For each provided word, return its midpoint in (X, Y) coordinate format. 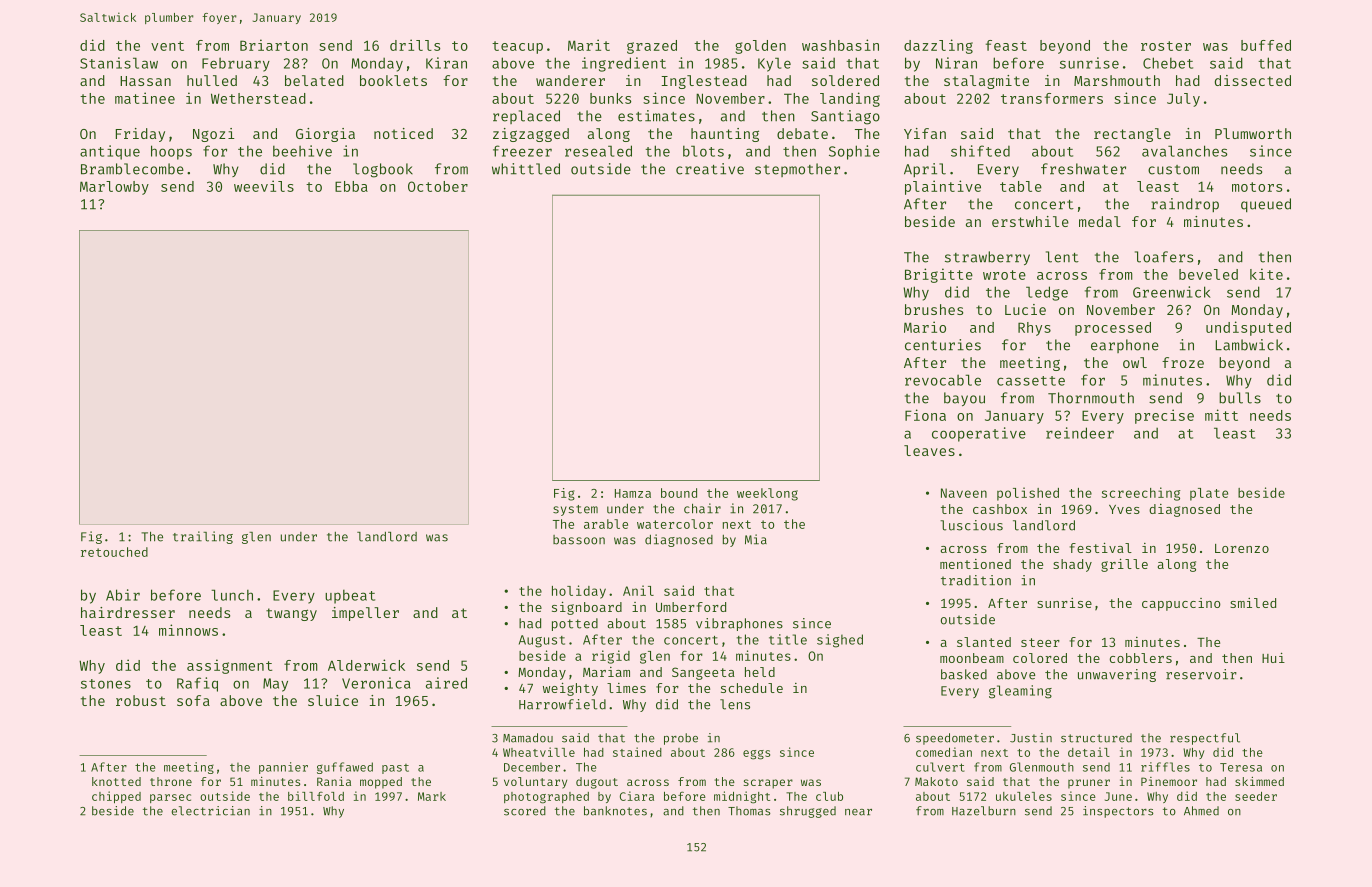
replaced (526, 117)
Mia (756, 539)
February (236, 65)
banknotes (615, 811)
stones (106, 684)
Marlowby (114, 188)
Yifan (925, 133)
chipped (116, 797)
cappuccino (1181, 604)
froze (1183, 362)
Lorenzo (1242, 548)
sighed (840, 641)
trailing (203, 537)
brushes (934, 309)
